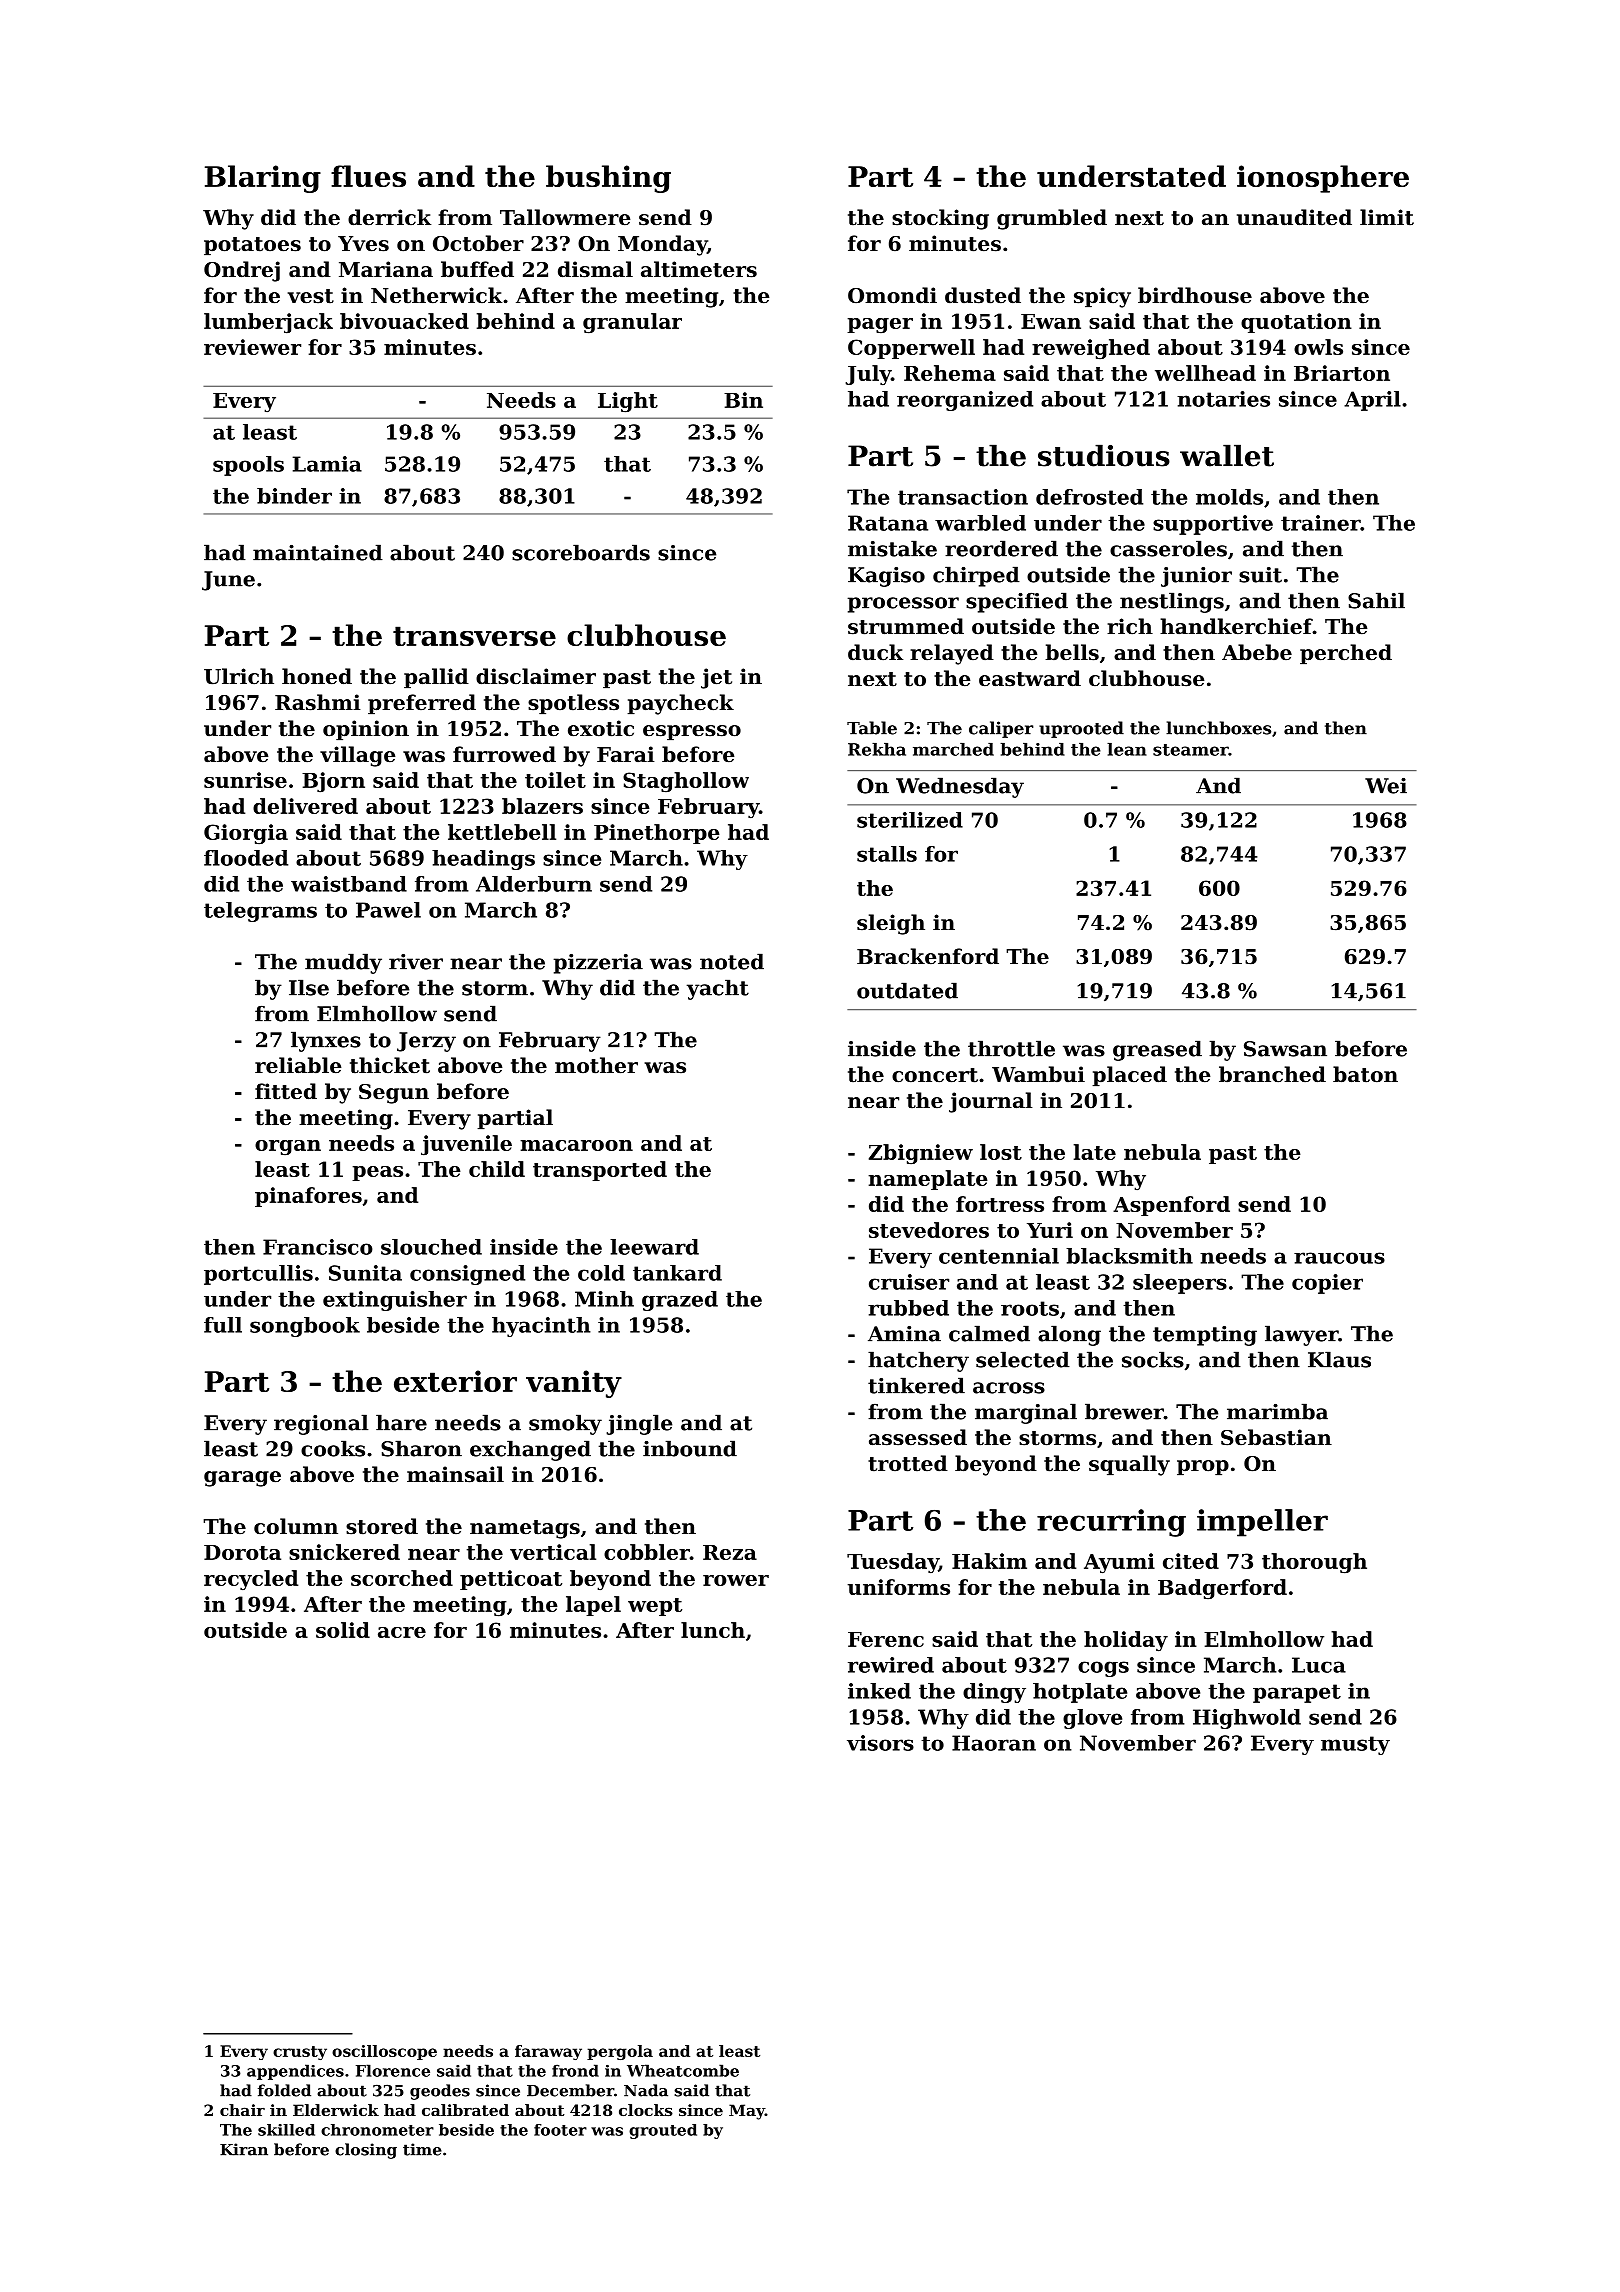 This screenshot has width=1620, height=2292. I want to click on grumbled, so click(1052, 219).
